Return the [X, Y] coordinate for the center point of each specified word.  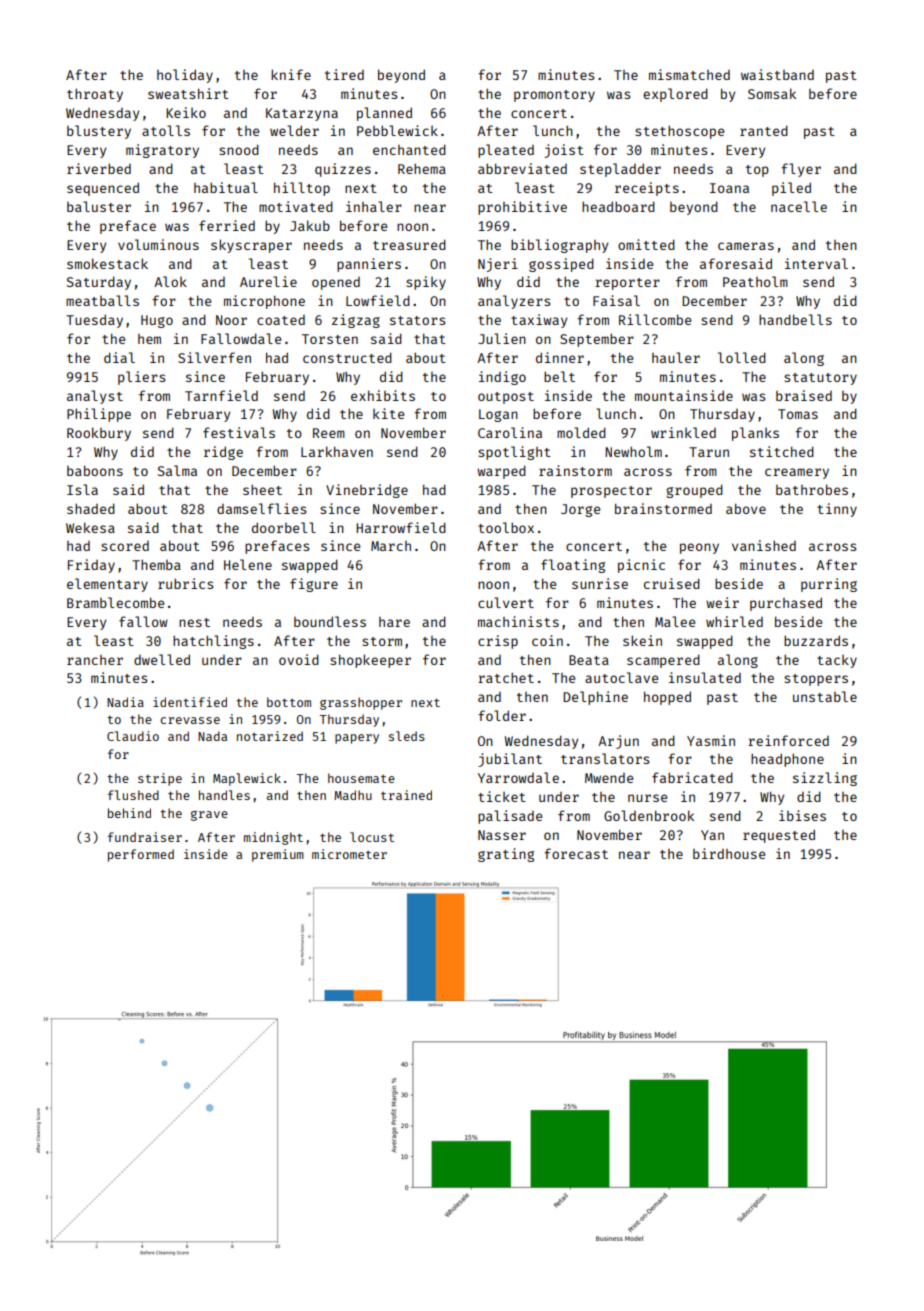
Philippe [99, 415]
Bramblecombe [115, 602]
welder [294, 130]
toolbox [506, 527]
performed [141, 855]
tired [344, 74]
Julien [502, 338]
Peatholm [755, 281]
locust [372, 837]
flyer [801, 170]
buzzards [816, 640]
